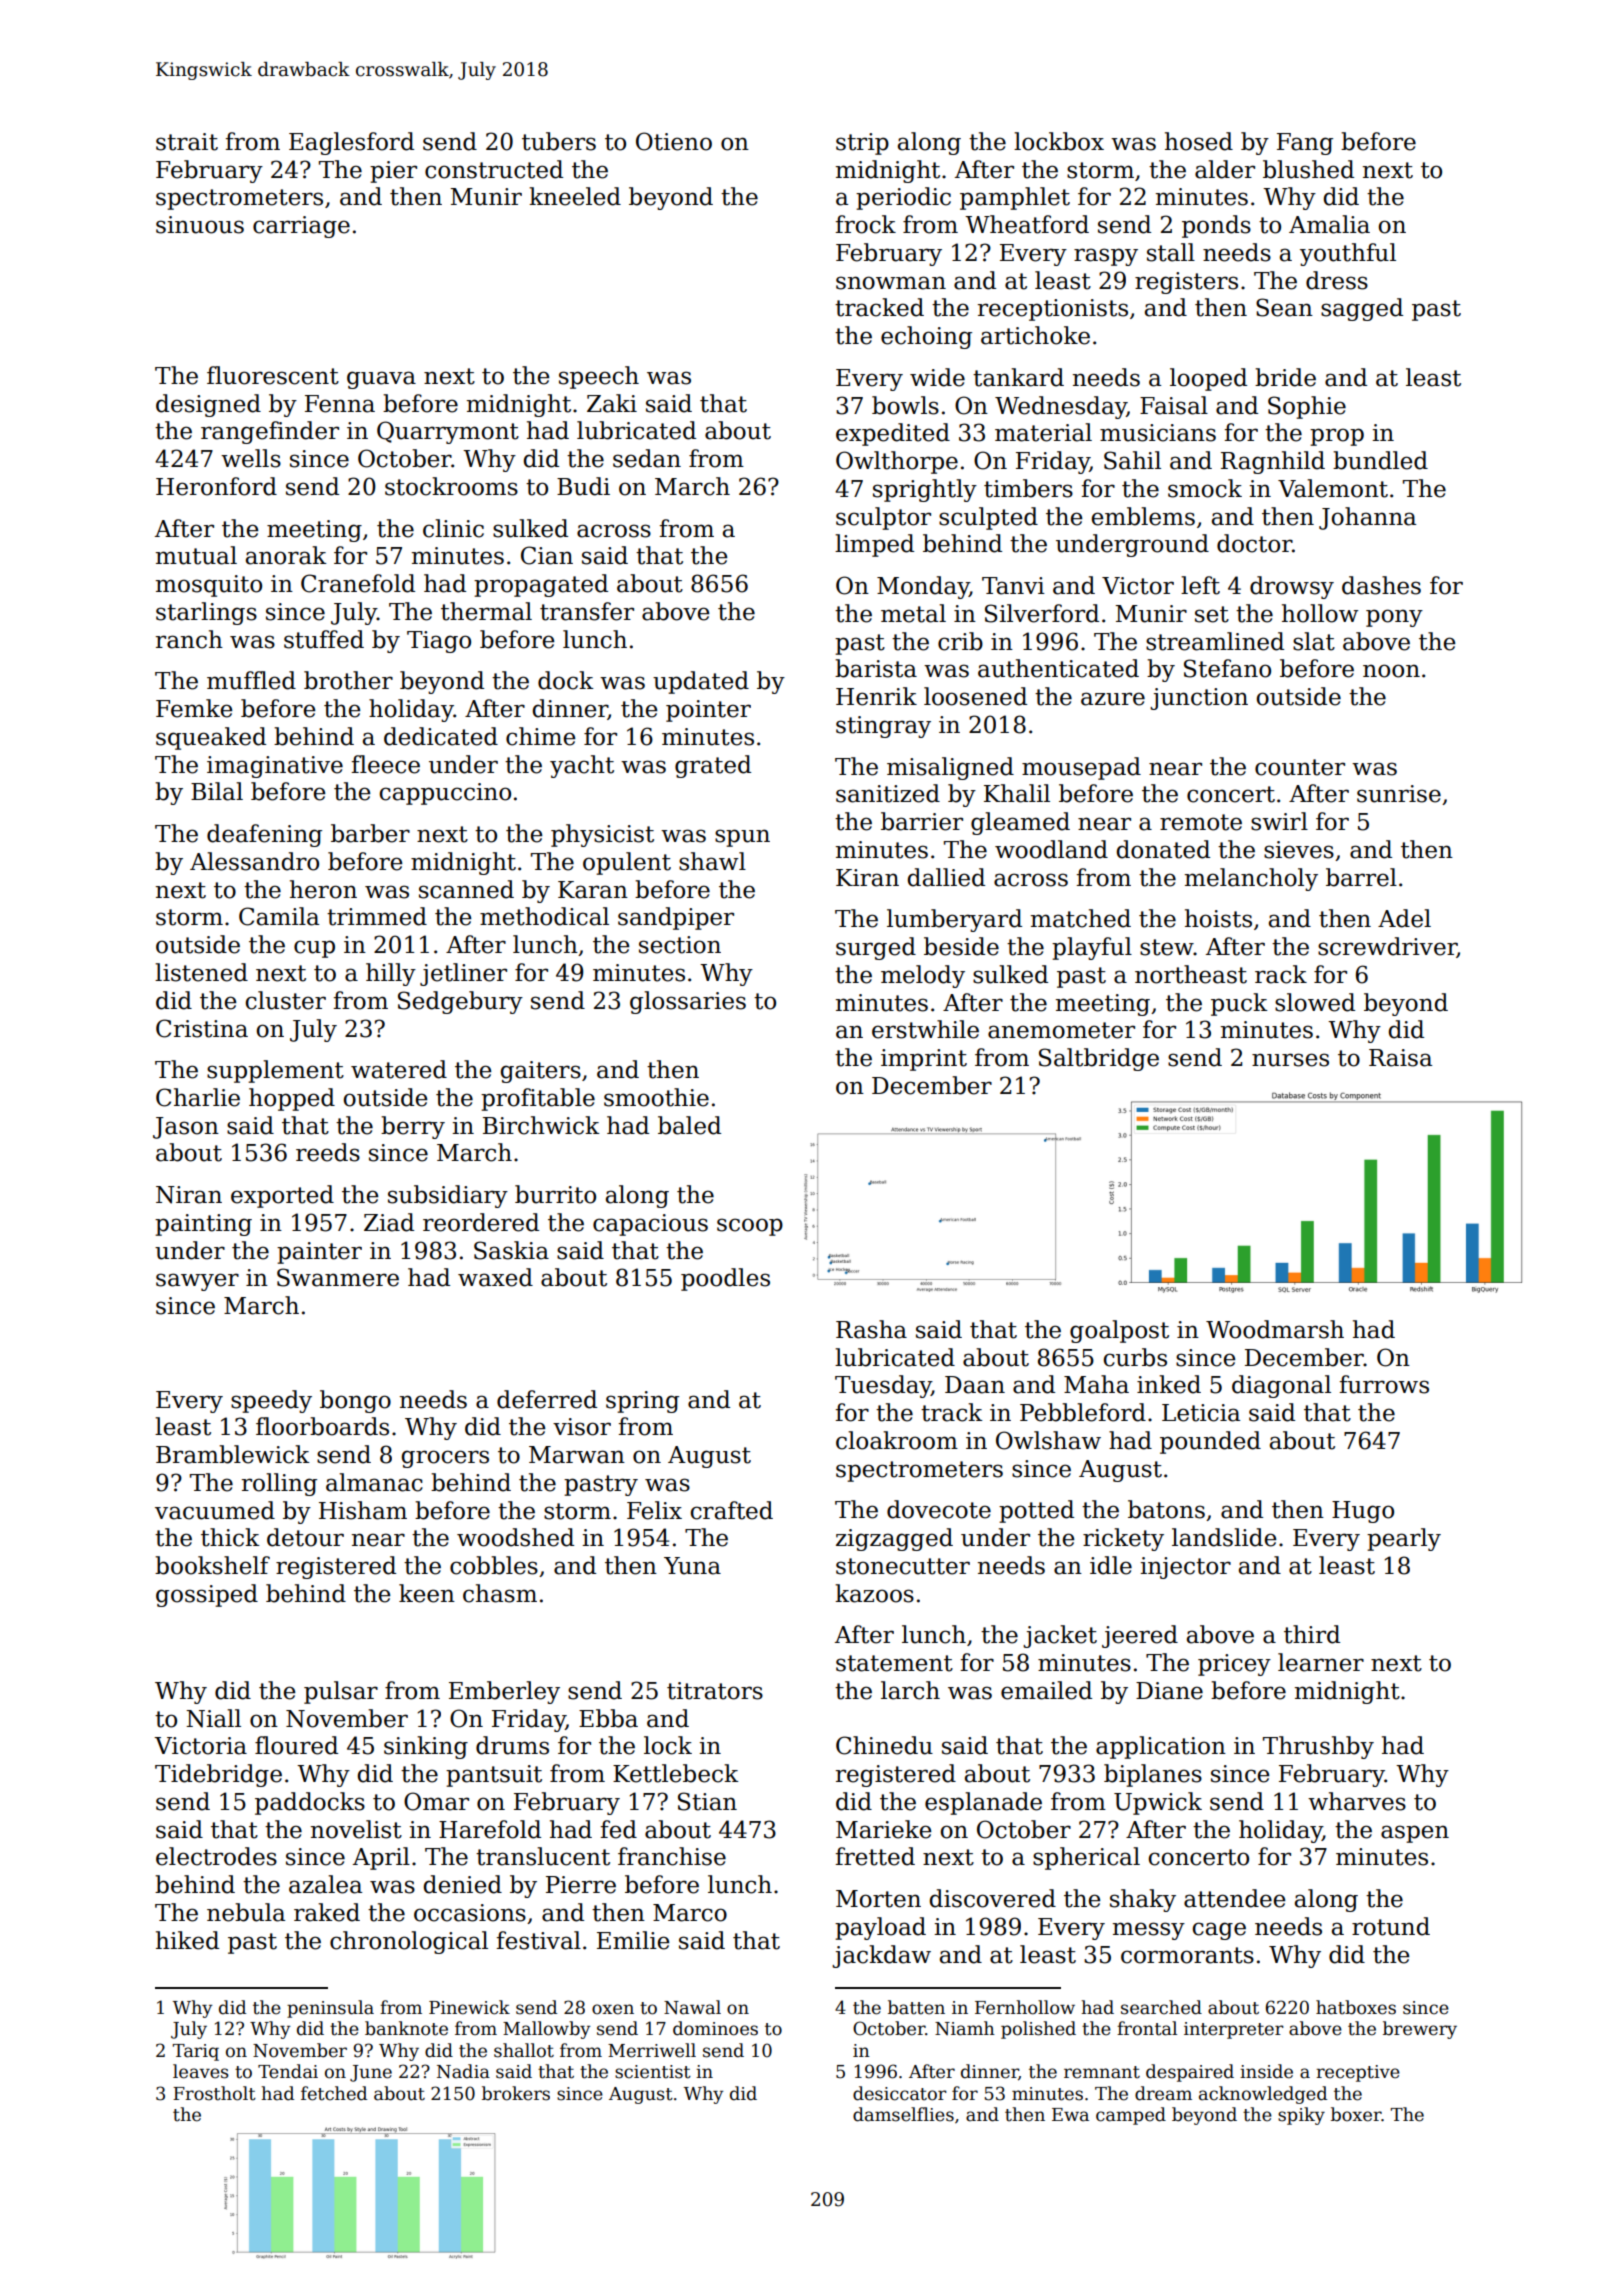 This screenshot has height=2292, width=1620. What do you see at coordinates (504, 1692) in the screenshot?
I see `Emberley` at bounding box center [504, 1692].
